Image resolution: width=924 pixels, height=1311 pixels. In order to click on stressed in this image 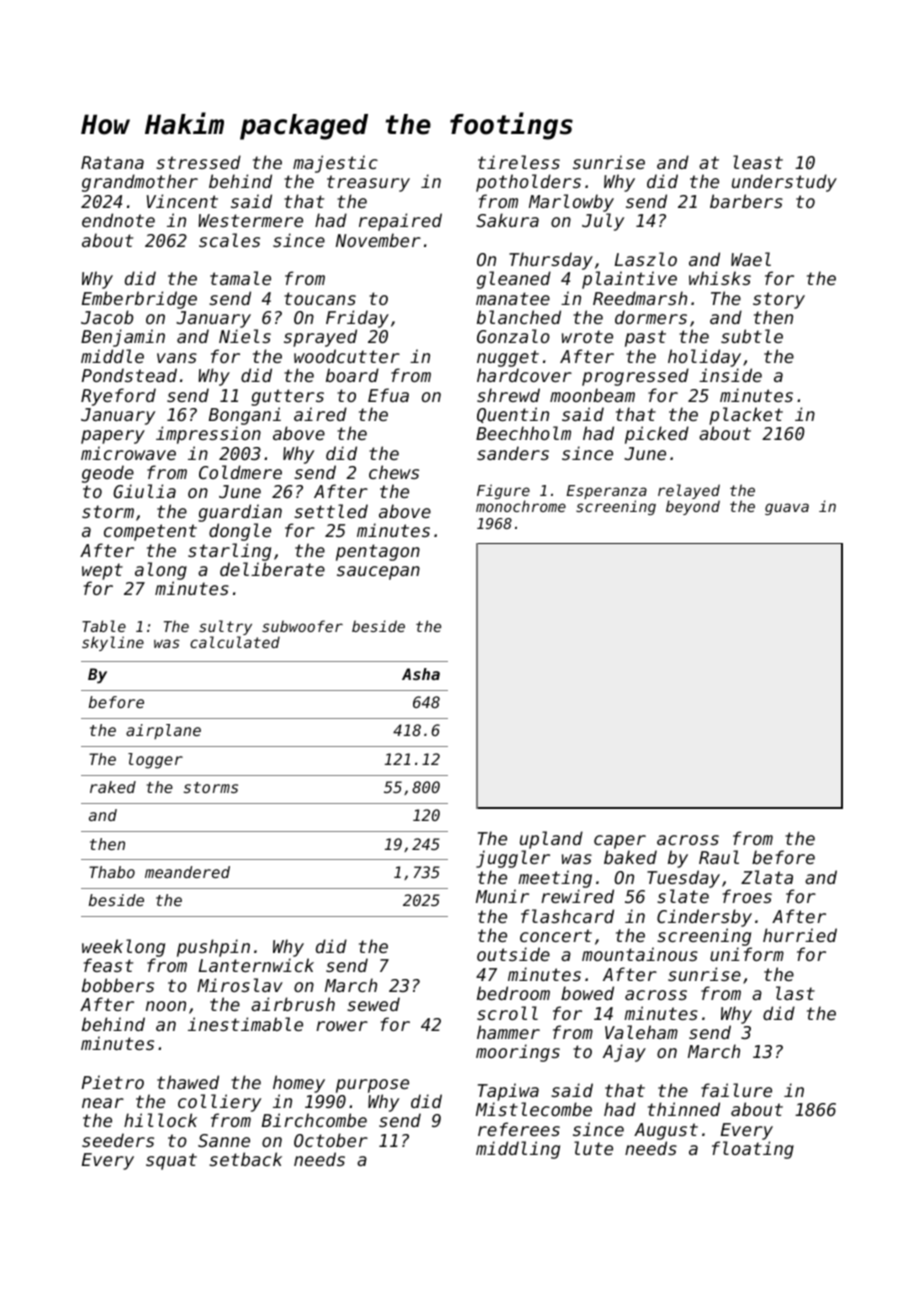, I will do `click(198, 162)`.
